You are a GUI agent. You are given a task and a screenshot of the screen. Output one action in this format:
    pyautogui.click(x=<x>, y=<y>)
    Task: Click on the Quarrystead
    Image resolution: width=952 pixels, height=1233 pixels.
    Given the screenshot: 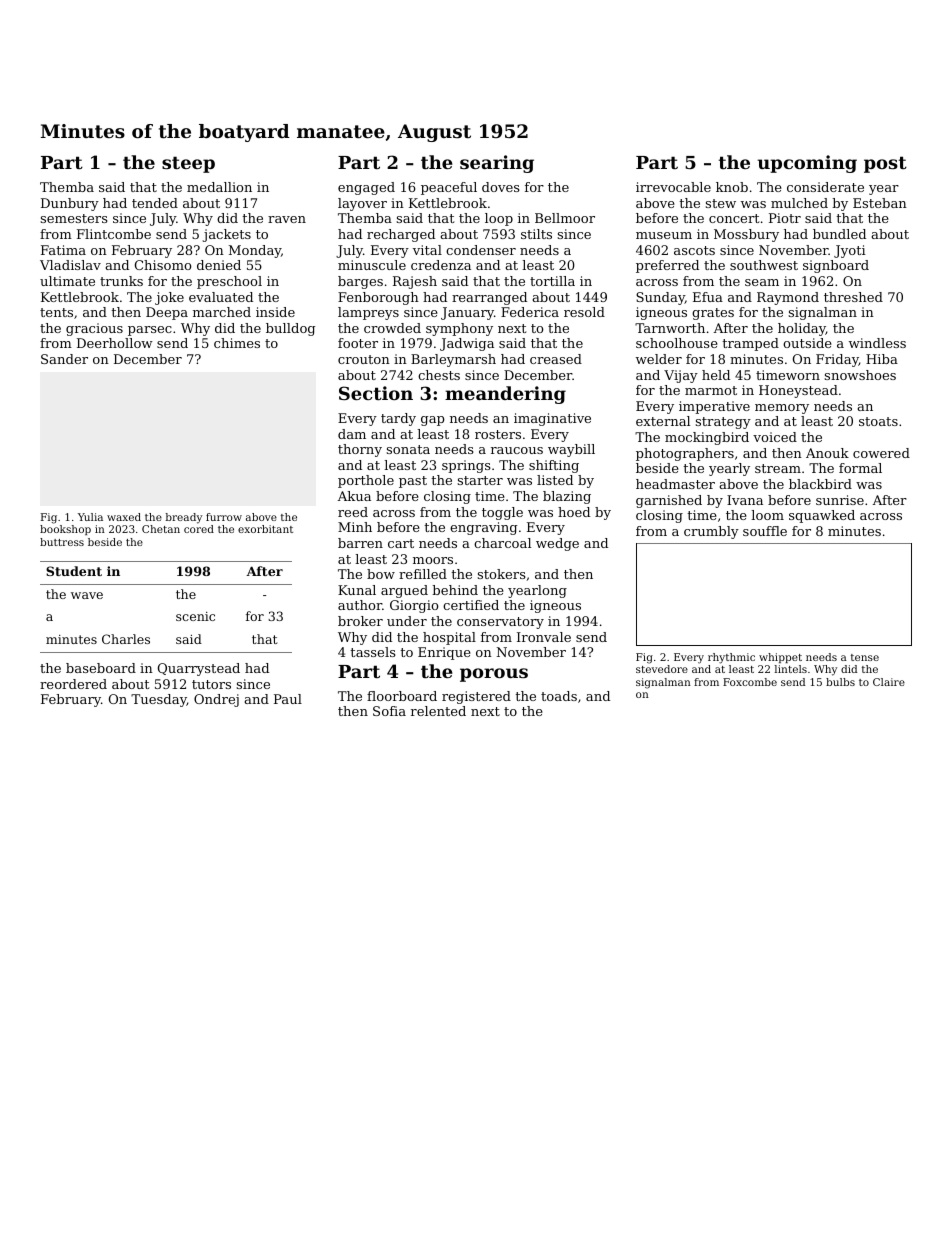 What is the action you would take?
    pyautogui.click(x=199, y=669)
